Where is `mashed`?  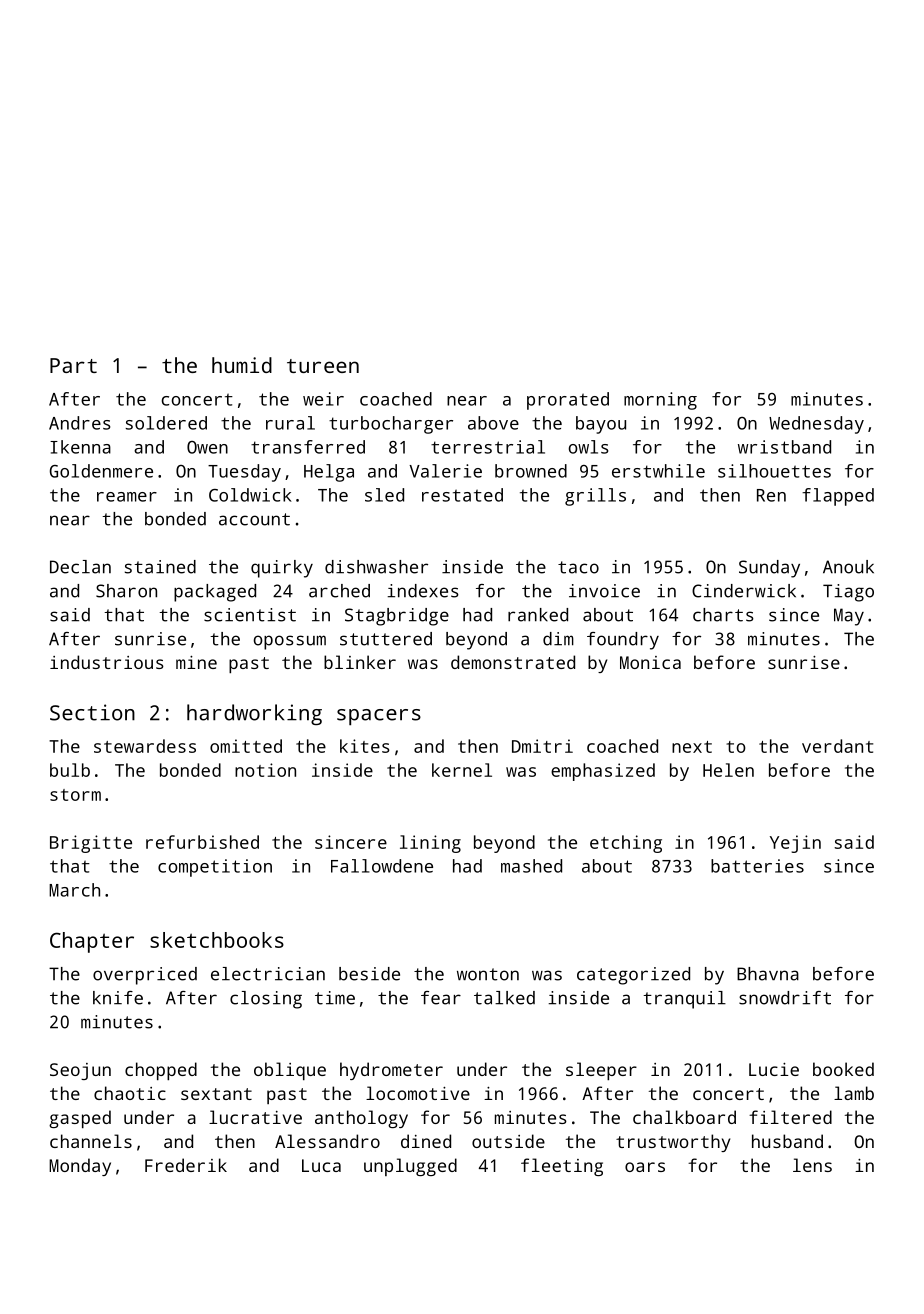 mashed is located at coordinates (531, 866).
